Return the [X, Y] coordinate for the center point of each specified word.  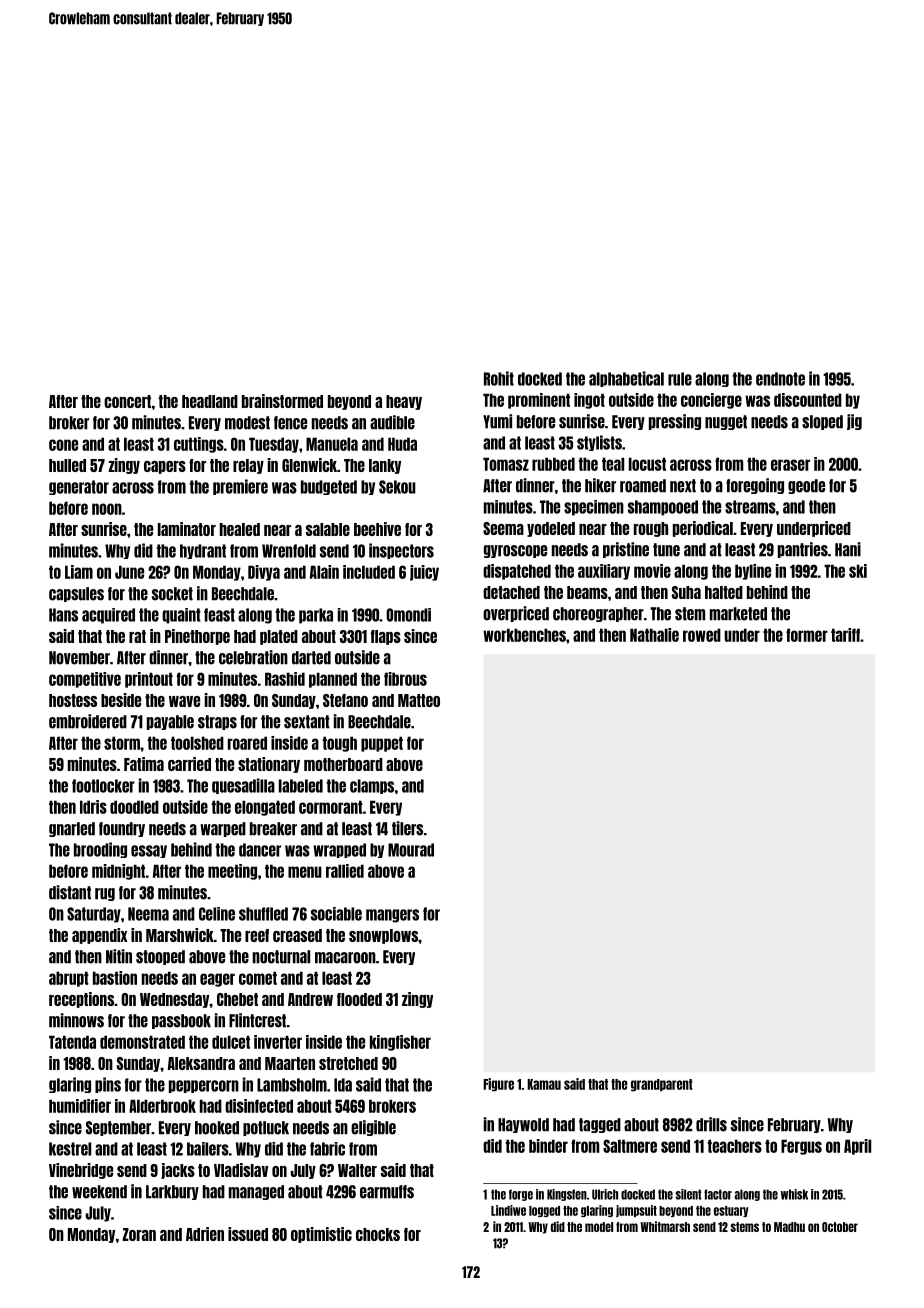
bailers [208, 1149]
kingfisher [400, 1043]
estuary [731, 1211]
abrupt [69, 979]
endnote [780, 379]
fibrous [405, 679]
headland [210, 401]
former [807, 635]
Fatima [144, 764]
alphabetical [626, 379]
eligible [373, 1128]
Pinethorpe [197, 637]
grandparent [662, 1085]
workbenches [524, 635]
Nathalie [654, 635]
